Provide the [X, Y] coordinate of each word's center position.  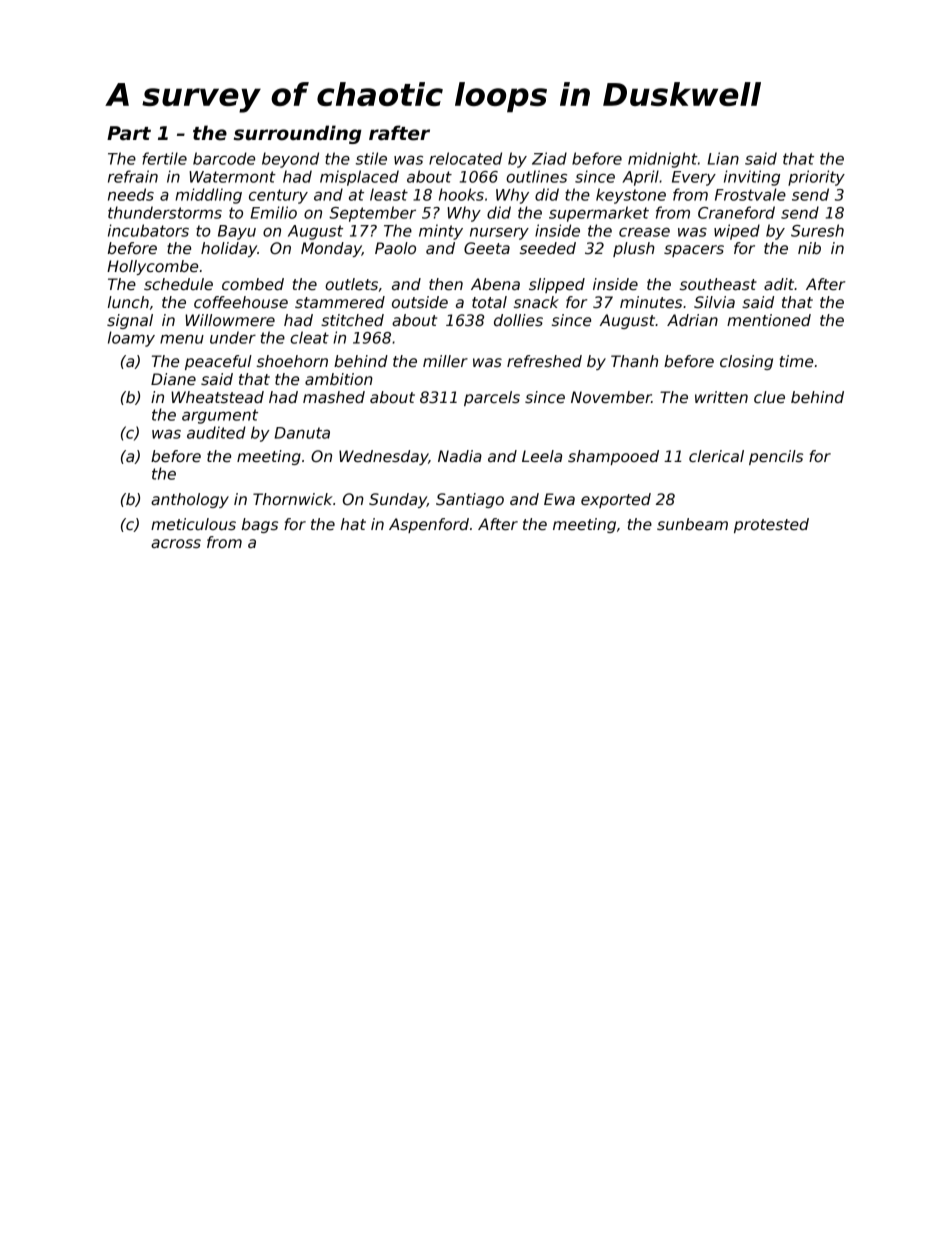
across [176, 543]
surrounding [298, 134]
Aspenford [429, 525]
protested [771, 525]
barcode [224, 158]
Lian [723, 158]
